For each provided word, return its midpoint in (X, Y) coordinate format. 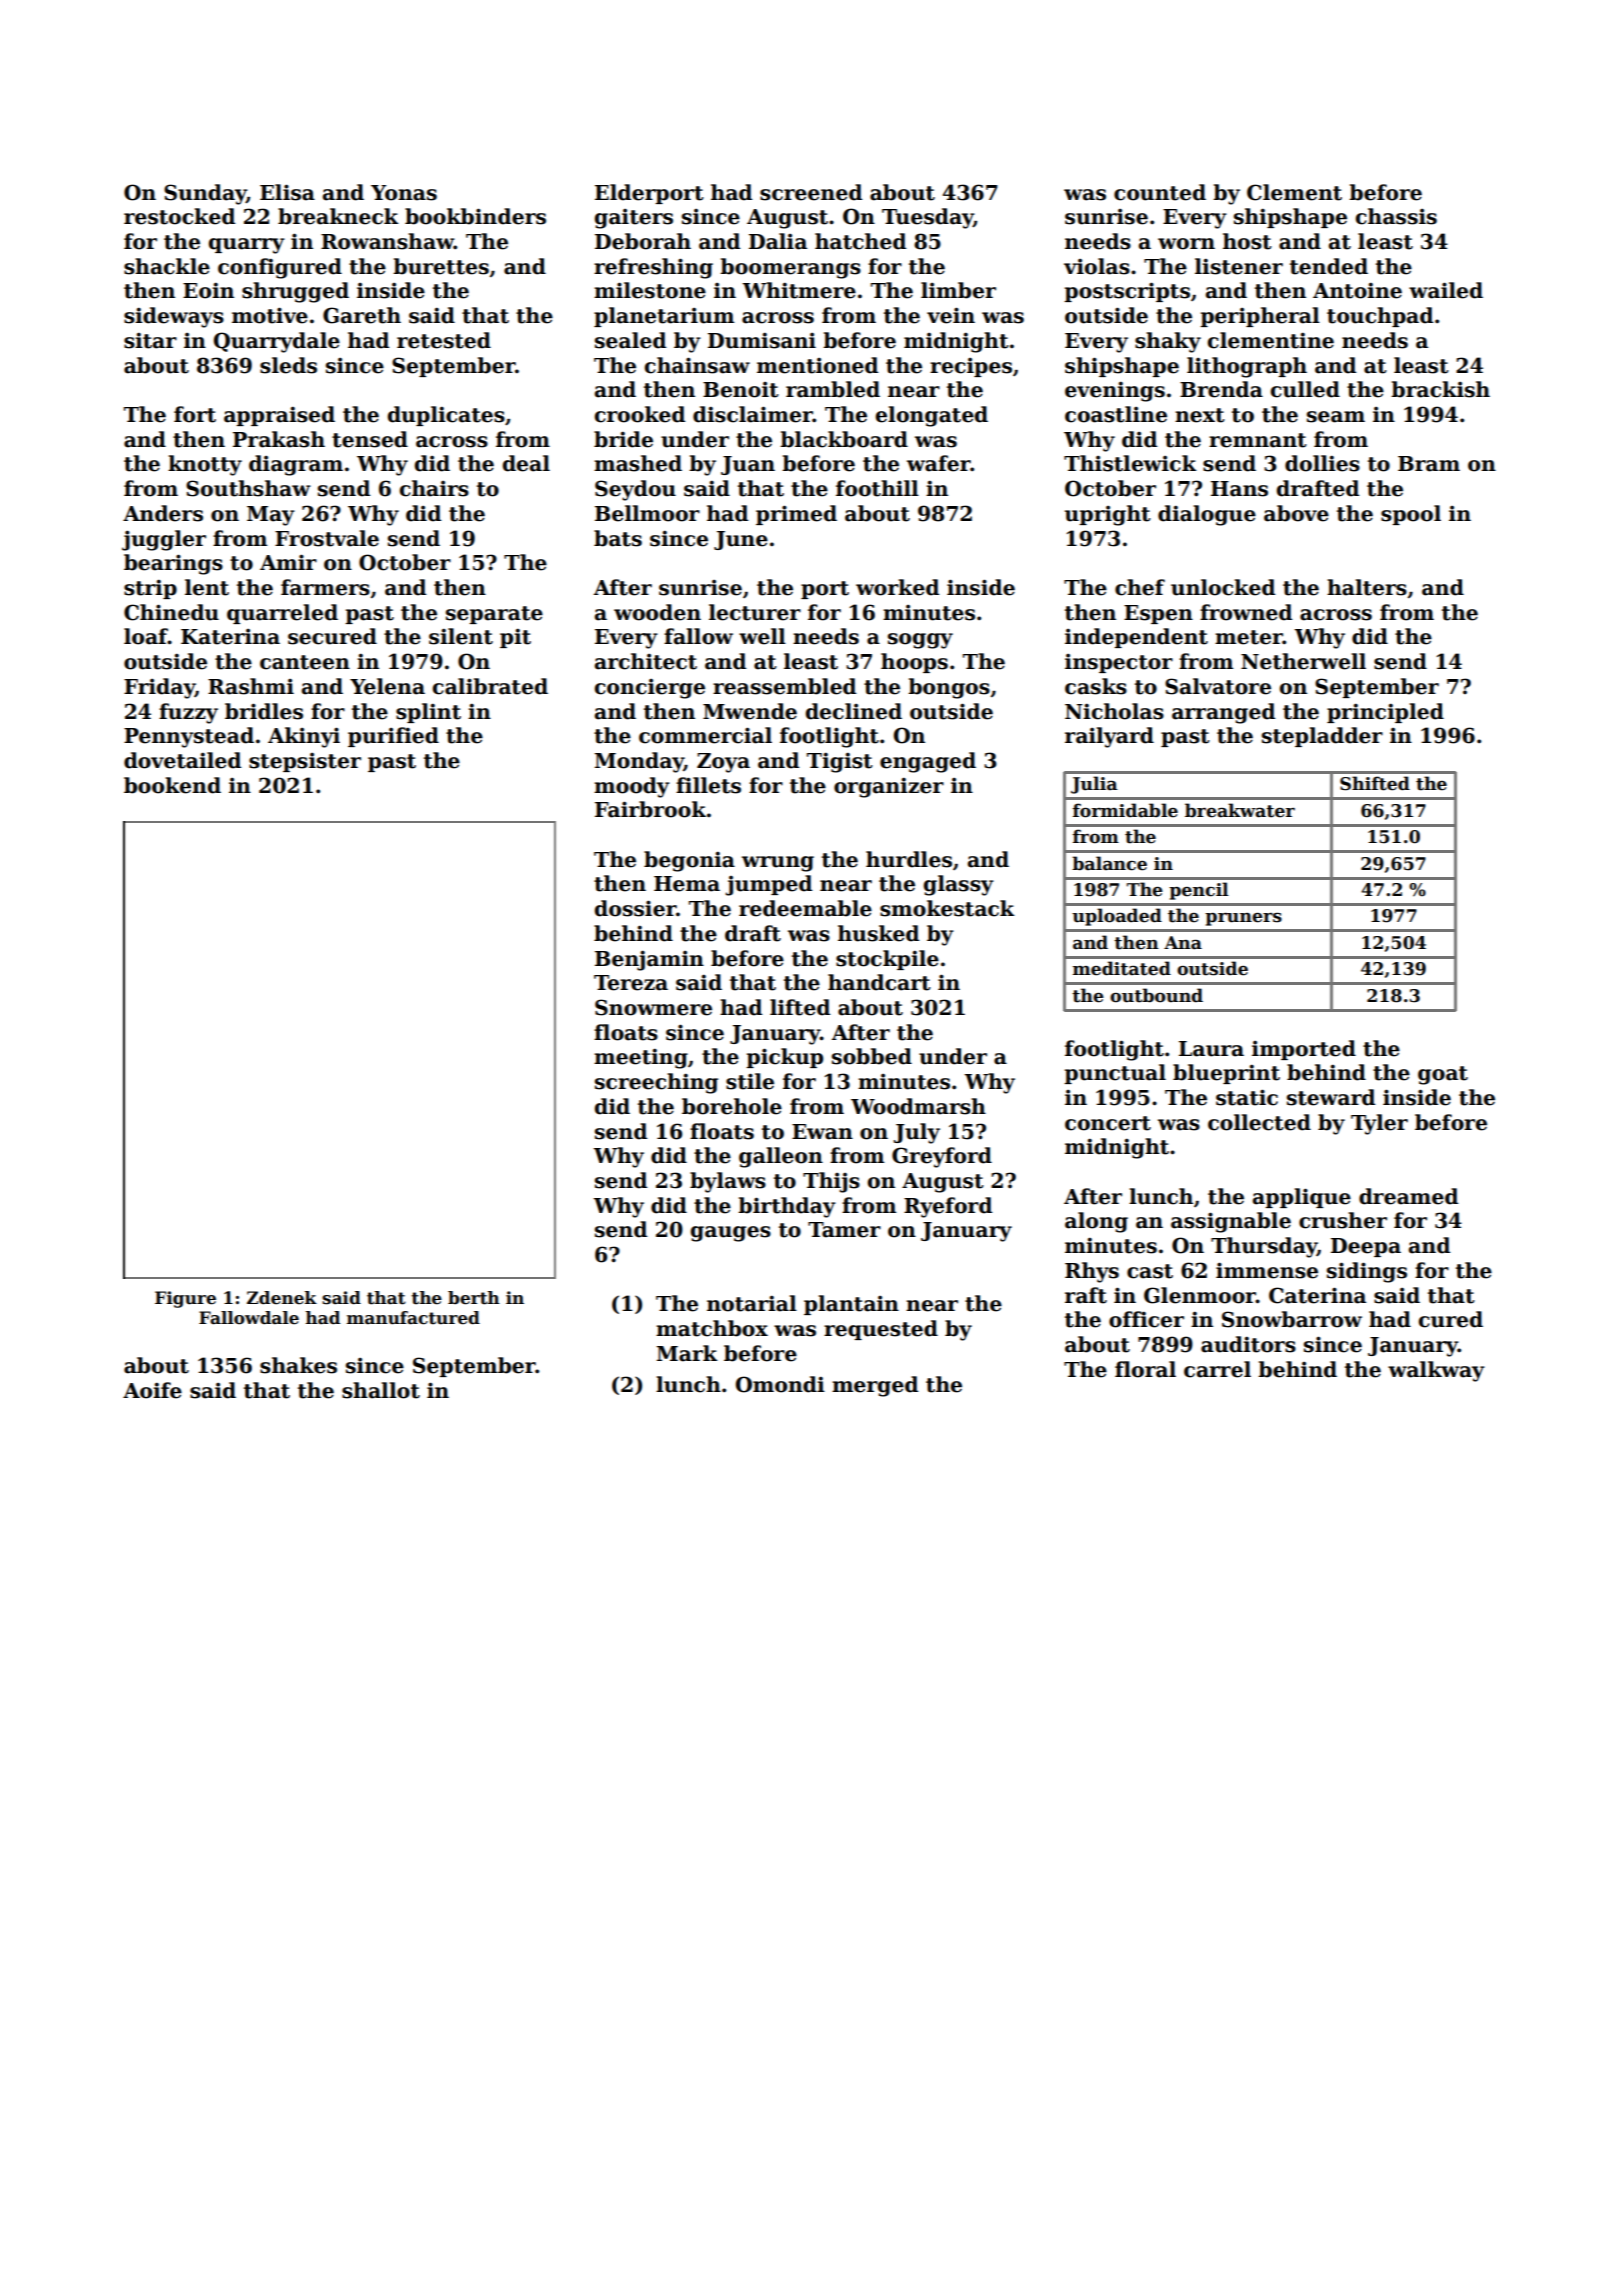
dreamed (1408, 1196)
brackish (1440, 389)
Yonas (404, 193)
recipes (971, 367)
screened (811, 192)
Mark (687, 1353)
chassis (1396, 216)
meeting (641, 1058)
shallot (381, 1390)
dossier (635, 908)
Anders (163, 513)
